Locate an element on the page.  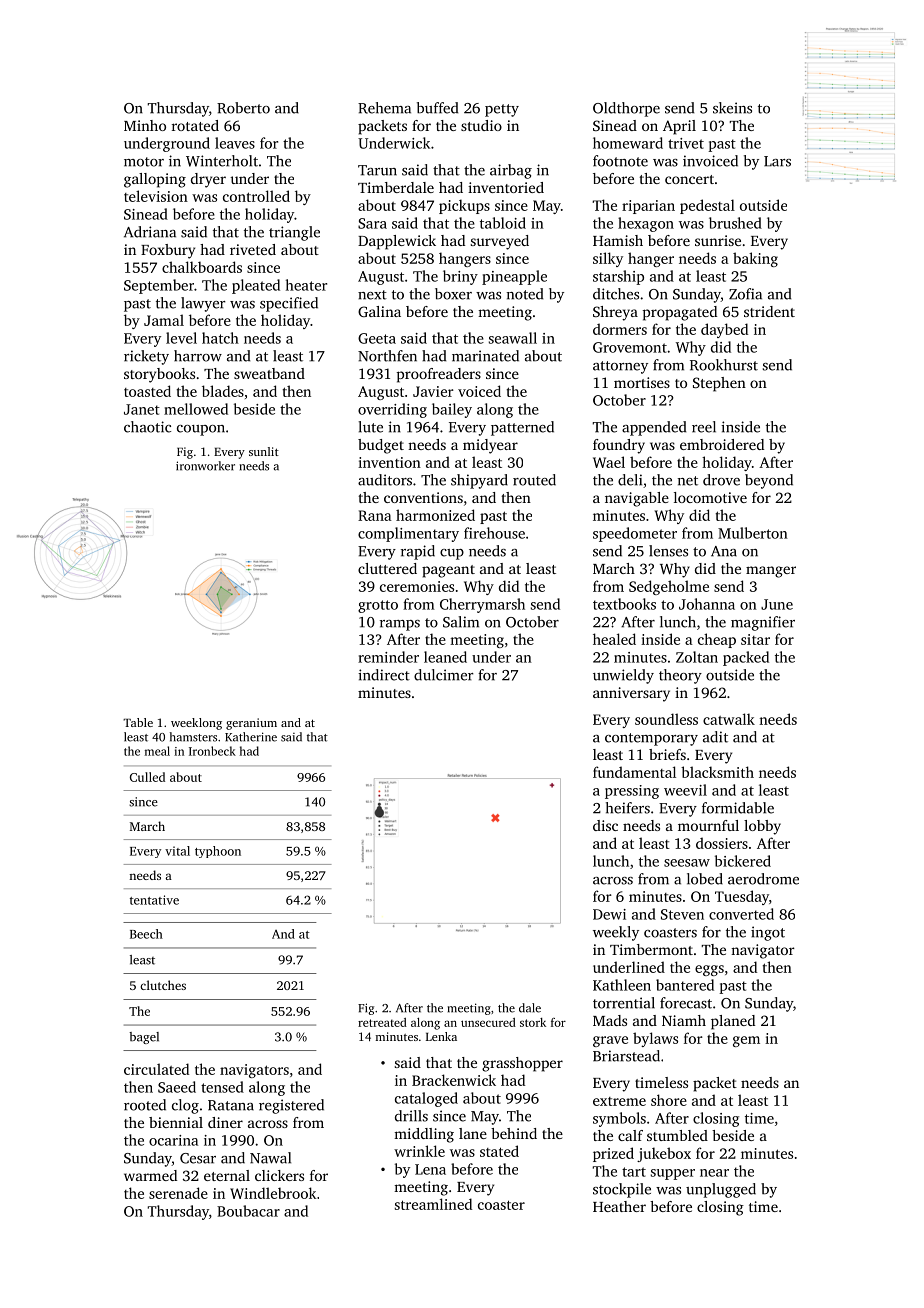
Lars is located at coordinates (777, 161).
